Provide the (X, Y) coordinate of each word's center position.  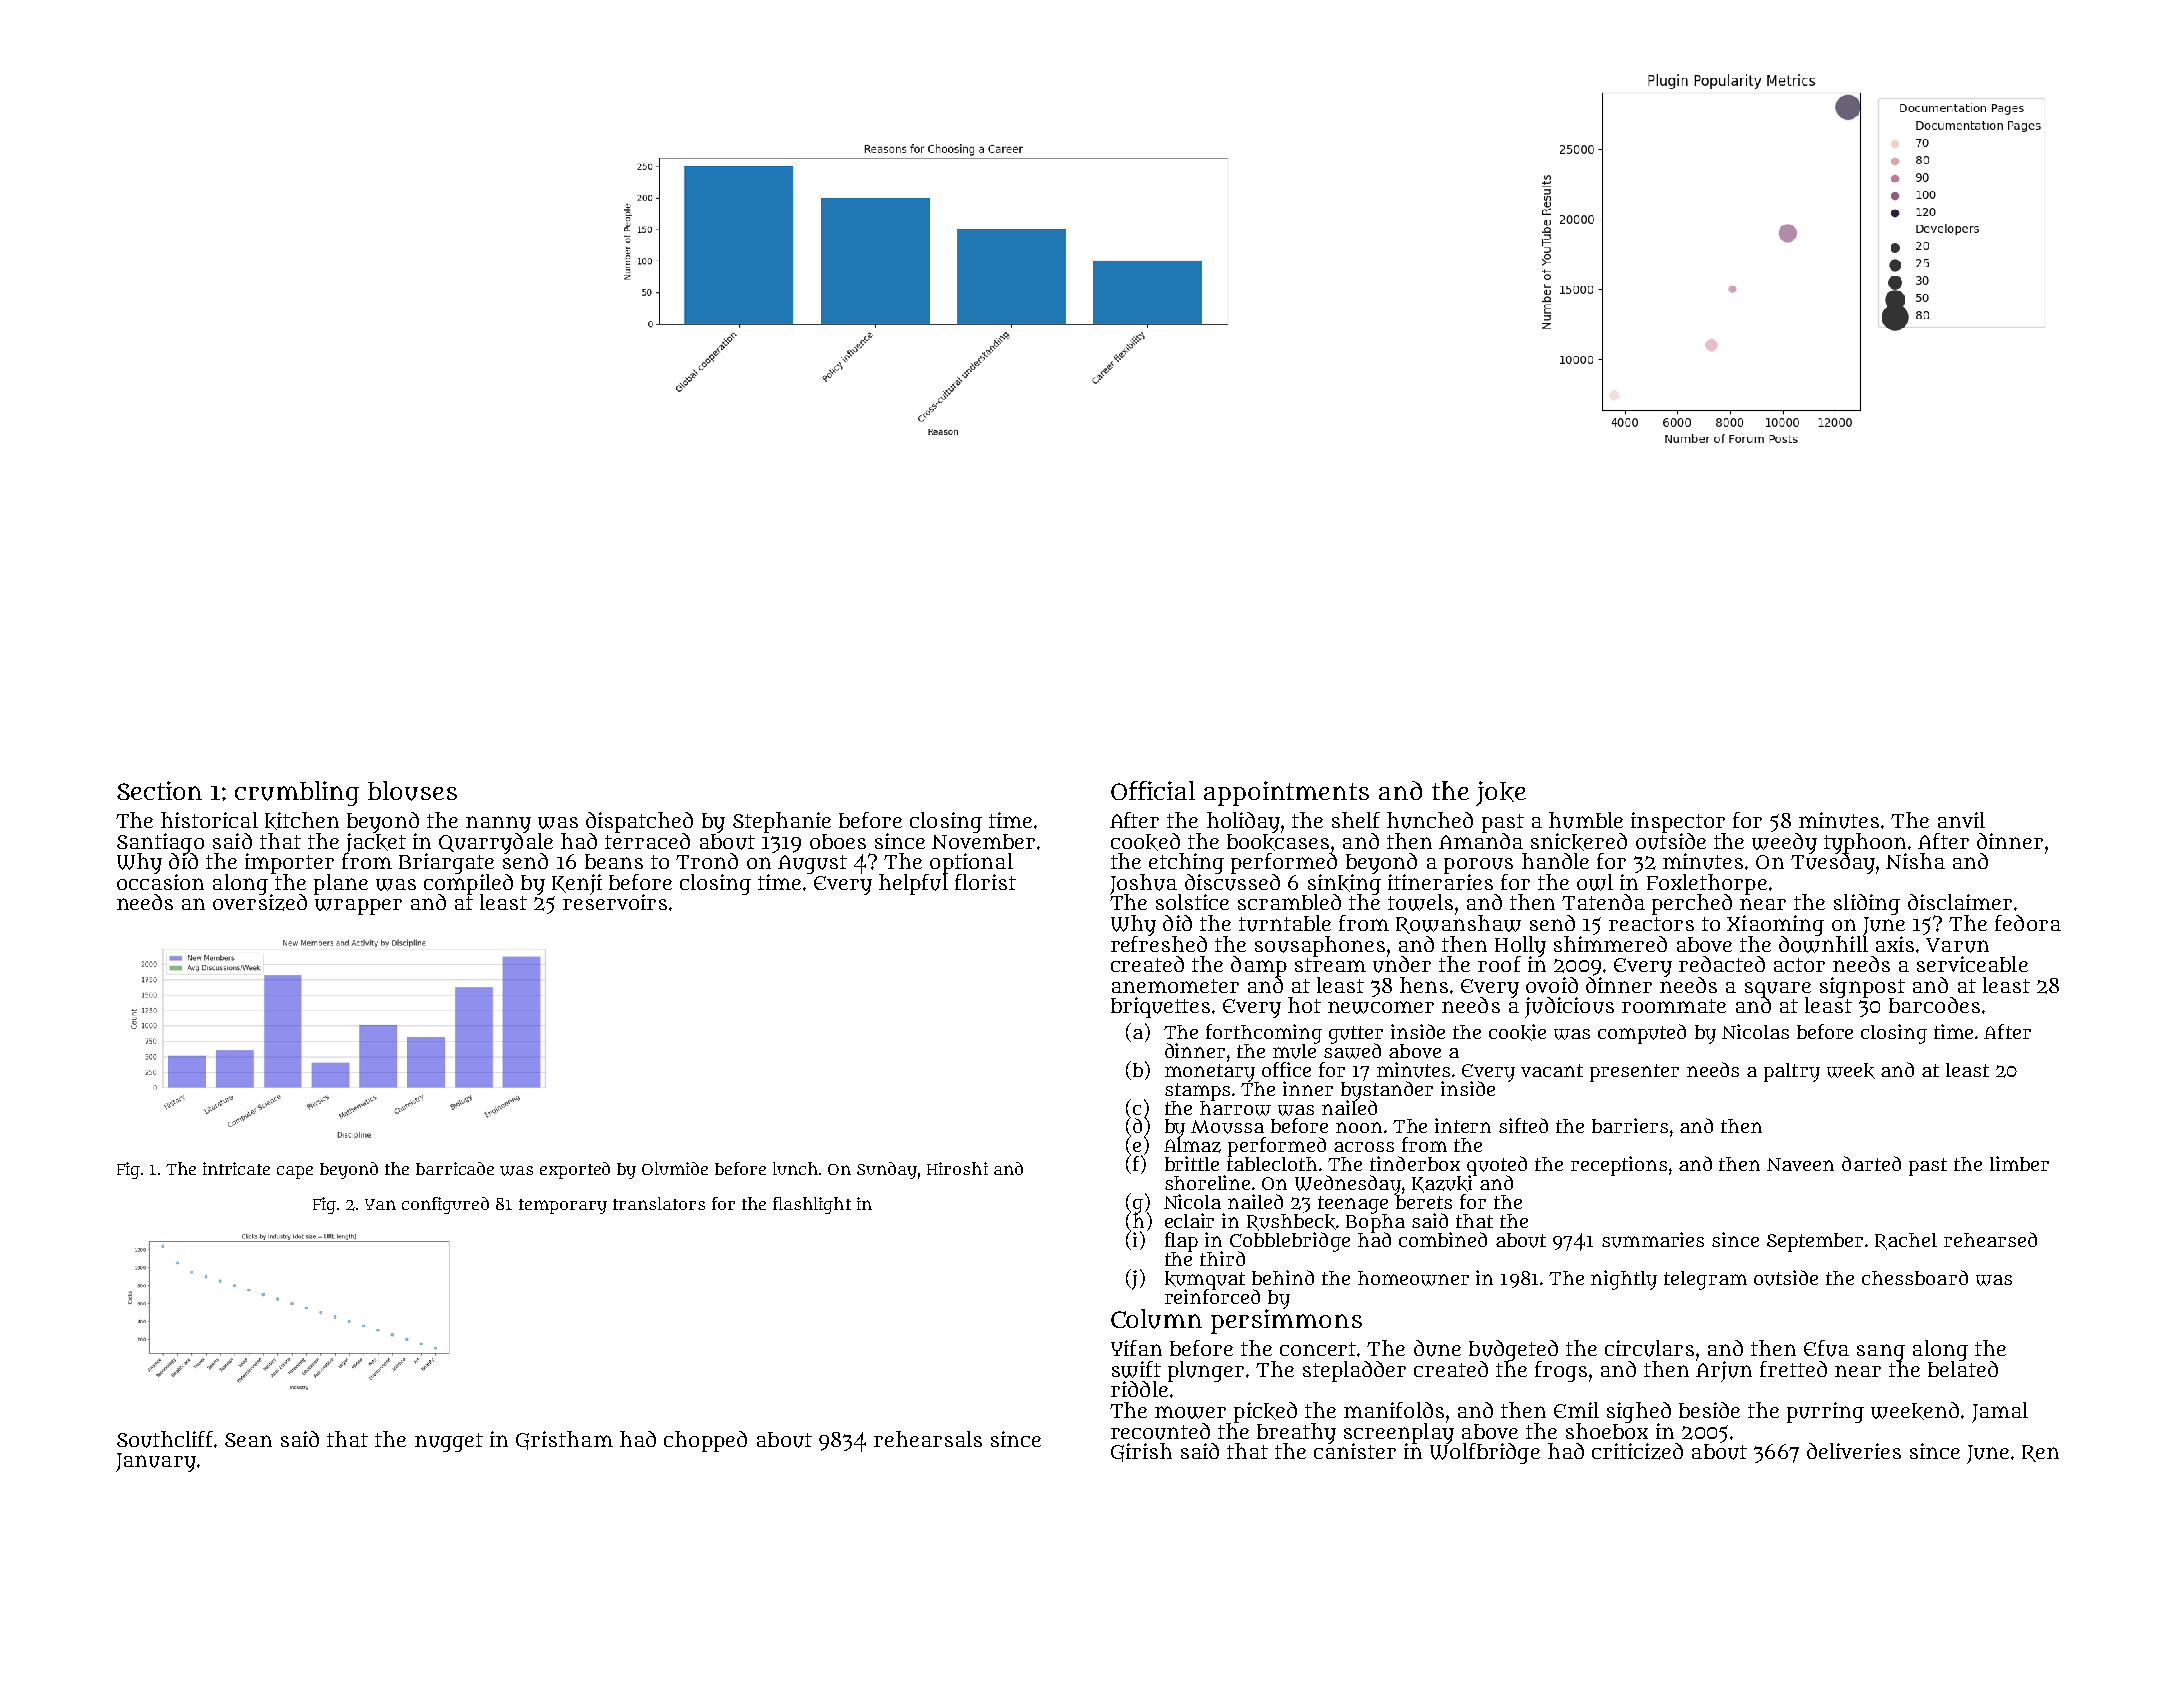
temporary (563, 1206)
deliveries (1854, 1451)
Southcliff (165, 1439)
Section (159, 790)
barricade (455, 1168)
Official (1153, 790)
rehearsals (928, 1439)
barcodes (1934, 1005)
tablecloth (1272, 1164)
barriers (1630, 1125)
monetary (1210, 1072)
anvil (1961, 820)
